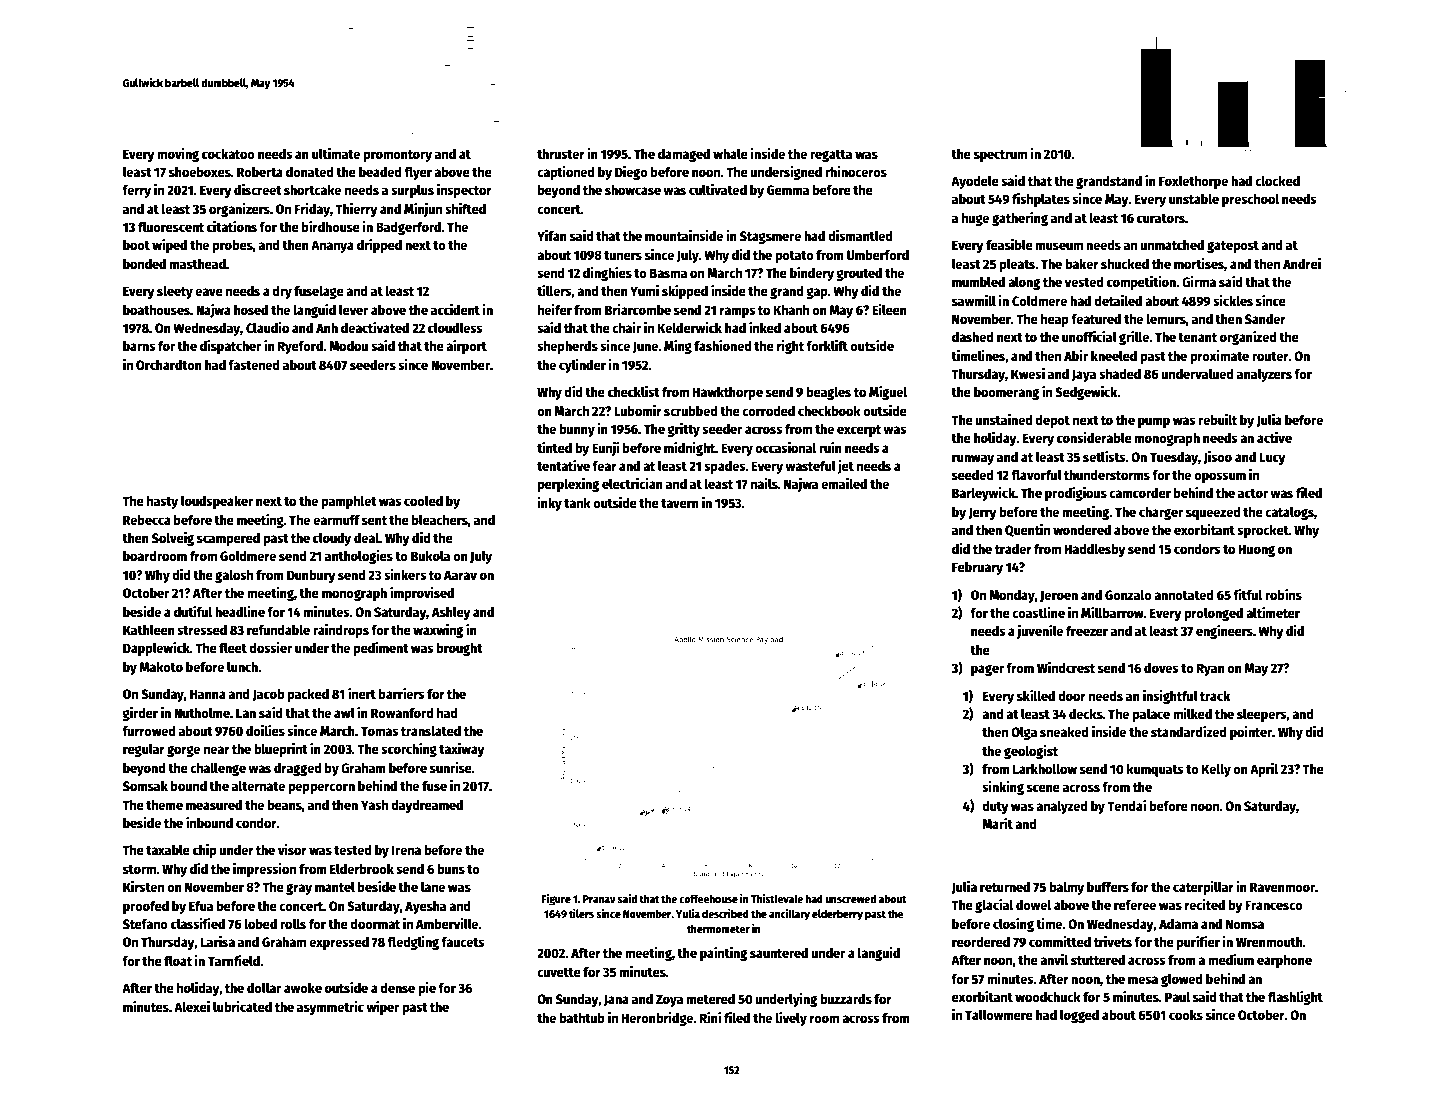  Describe the element at coordinates (817, 293) in the screenshot. I see `gap` at that location.
